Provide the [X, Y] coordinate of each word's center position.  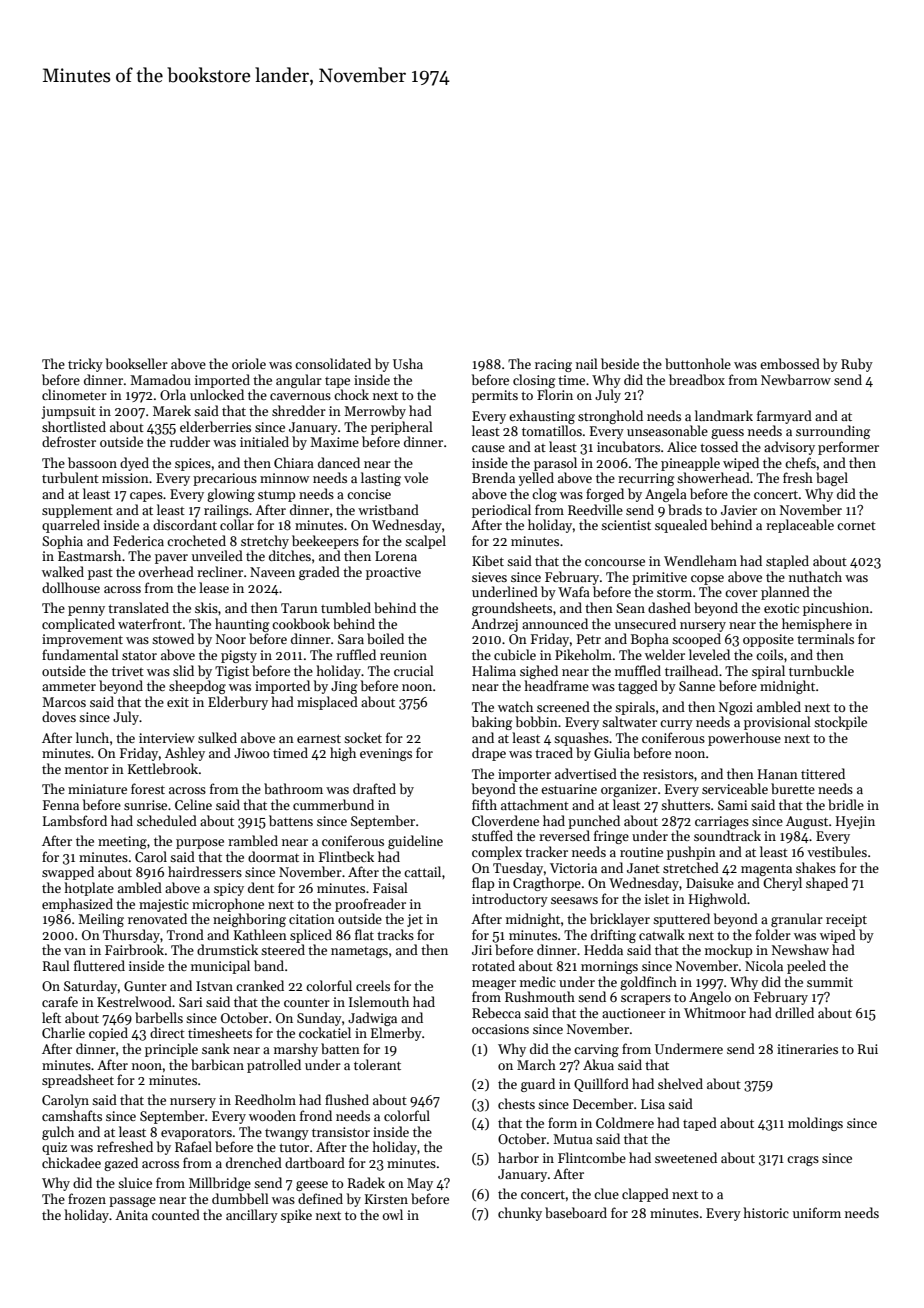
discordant [185, 524]
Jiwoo [251, 753]
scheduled [167, 820]
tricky [85, 365]
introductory [510, 900]
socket [363, 737]
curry [676, 725]
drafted [374, 788]
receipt [846, 920]
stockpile [840, 723]
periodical [501, 511]
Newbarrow [796, 379]
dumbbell [240, 1198]
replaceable [800, 526]
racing [553, 365]
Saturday [90, 987]
